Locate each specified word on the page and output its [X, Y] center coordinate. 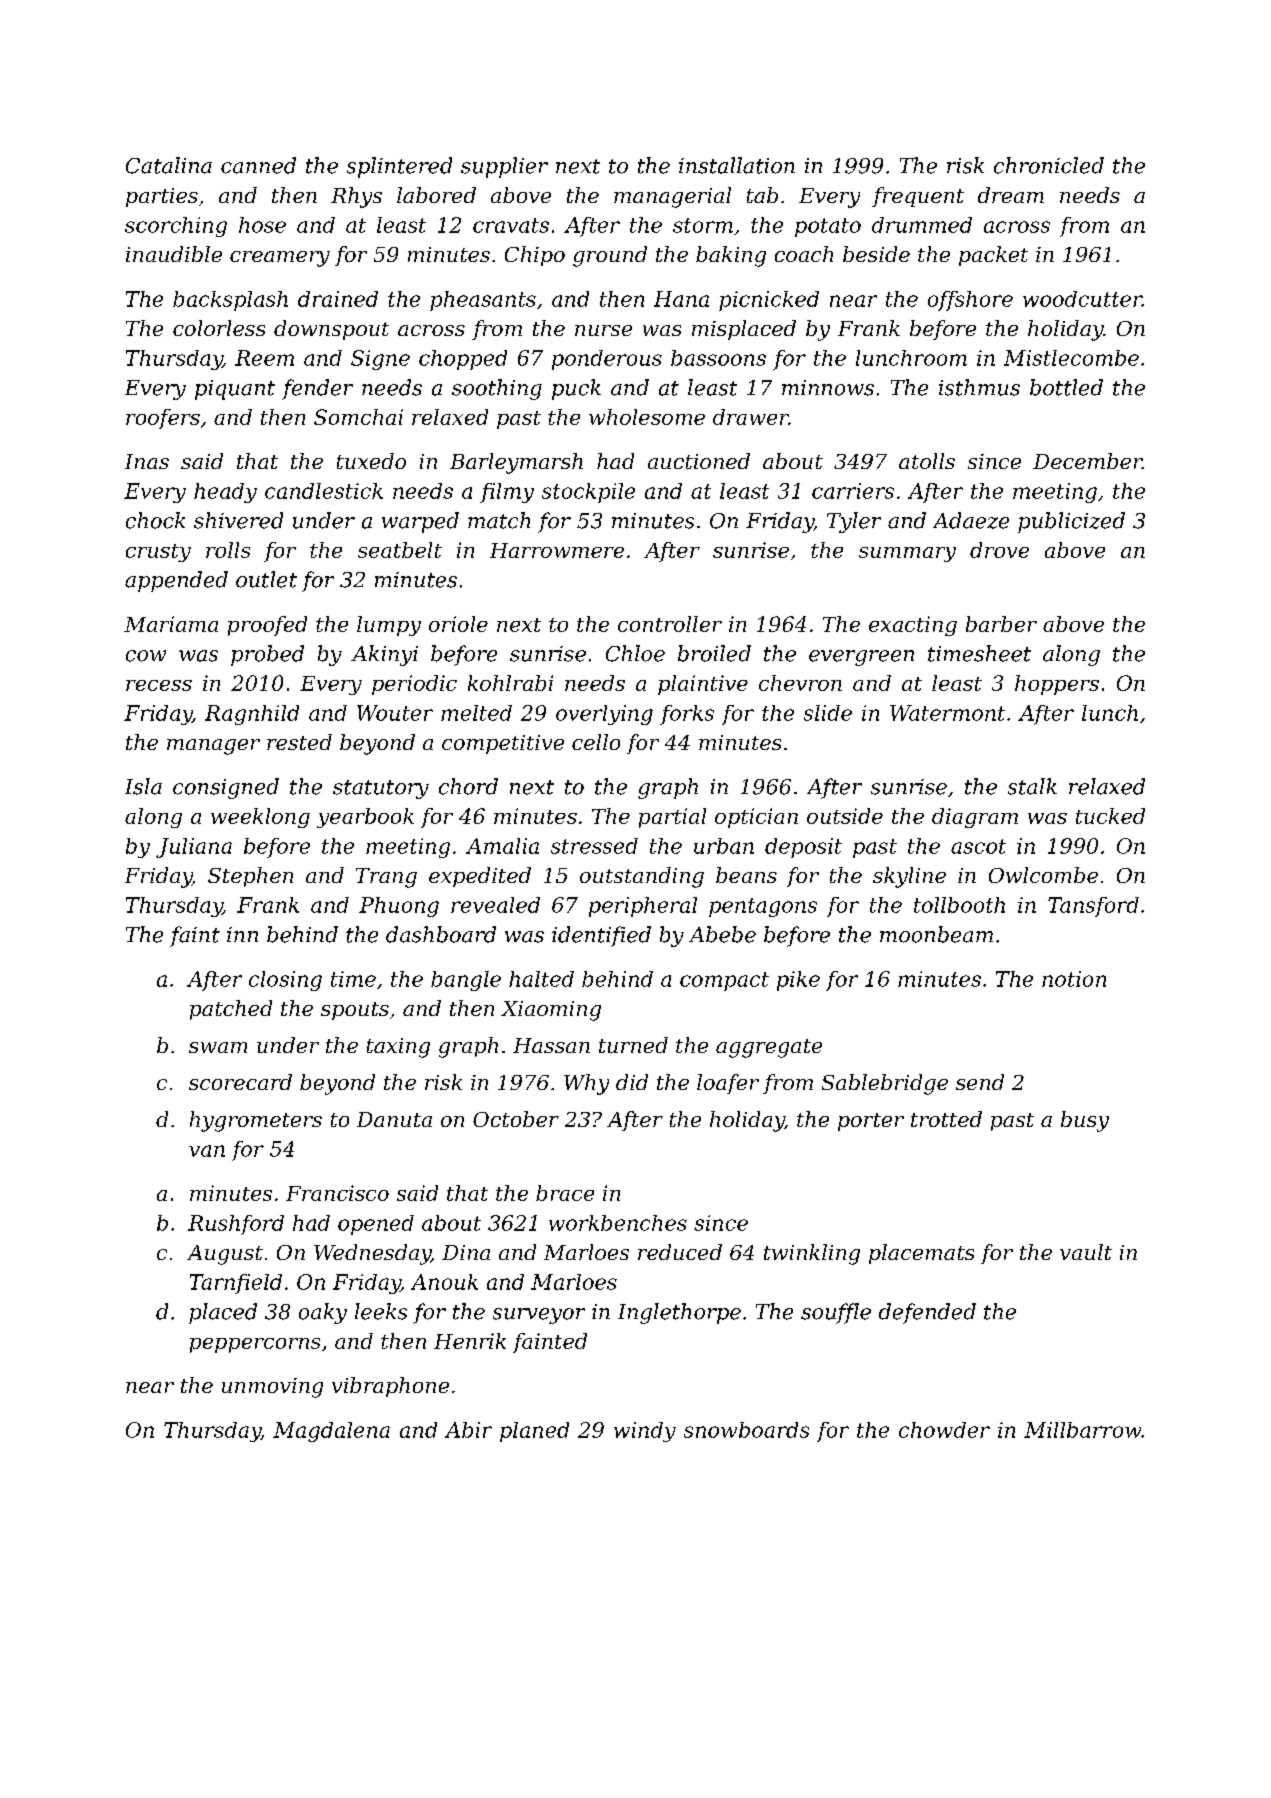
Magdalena [331, 1432]
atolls [927, 461]
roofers [163, 419]
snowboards [746, 1430]
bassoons [718, 358]
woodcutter [1082, 299]
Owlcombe [1043, 875]
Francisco [337, 1193]
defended [927, 1313]
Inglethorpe [679, 1313]
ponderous [607, 360]
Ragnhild [252, 715]
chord [468, 786]
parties [162, 197]
